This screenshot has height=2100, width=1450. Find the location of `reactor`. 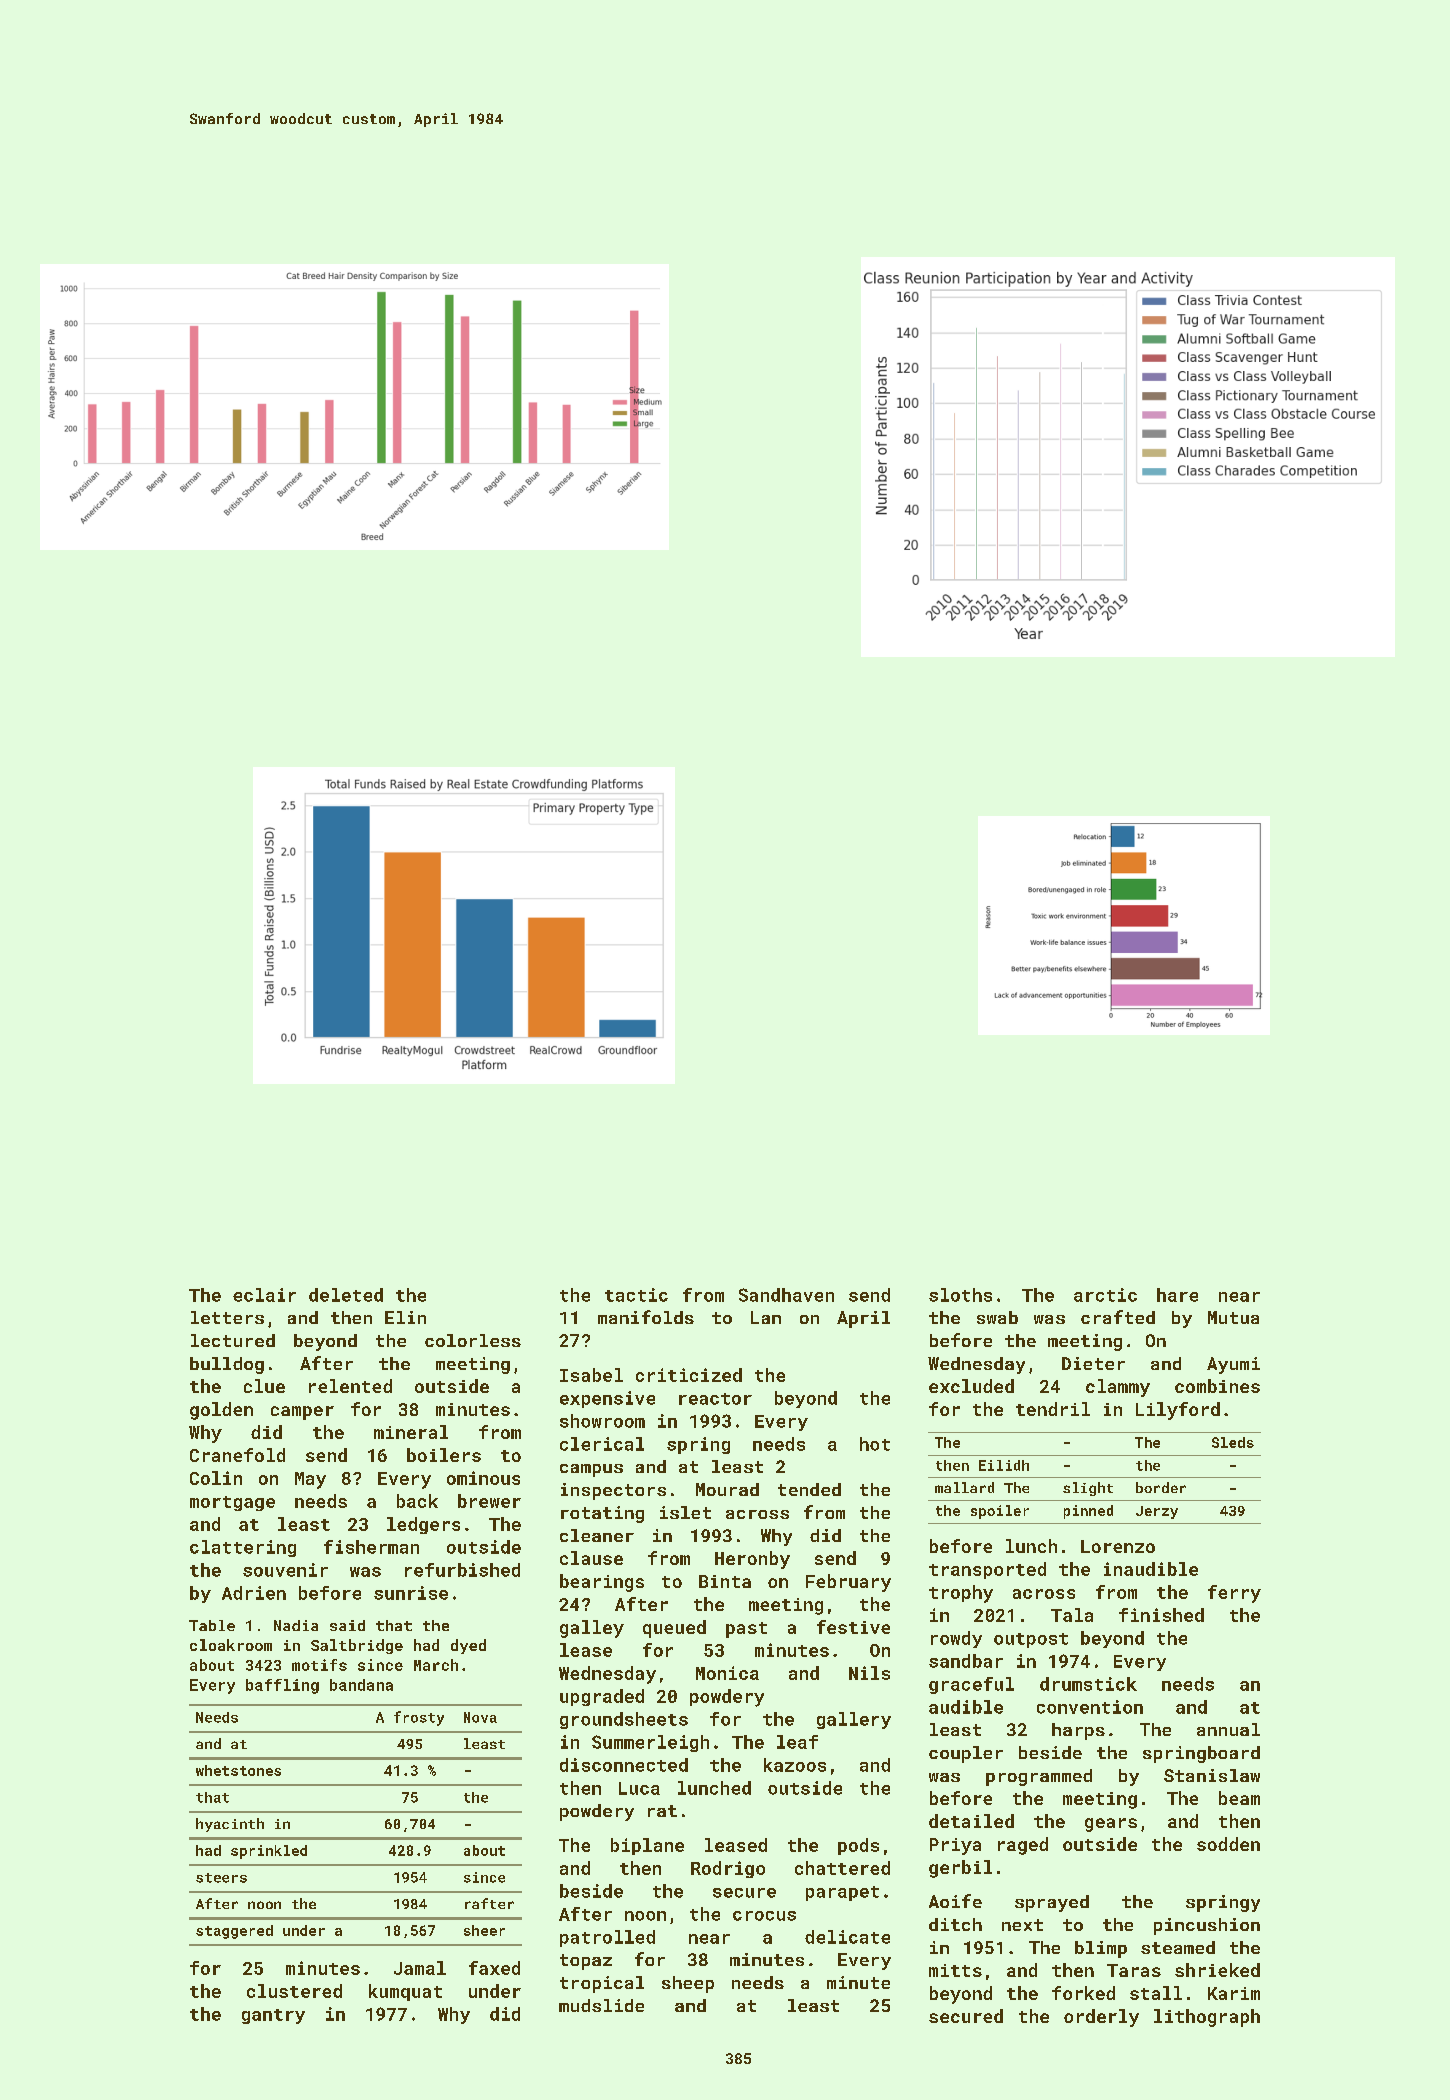

reactor is located at coordinates (715, 1399).
